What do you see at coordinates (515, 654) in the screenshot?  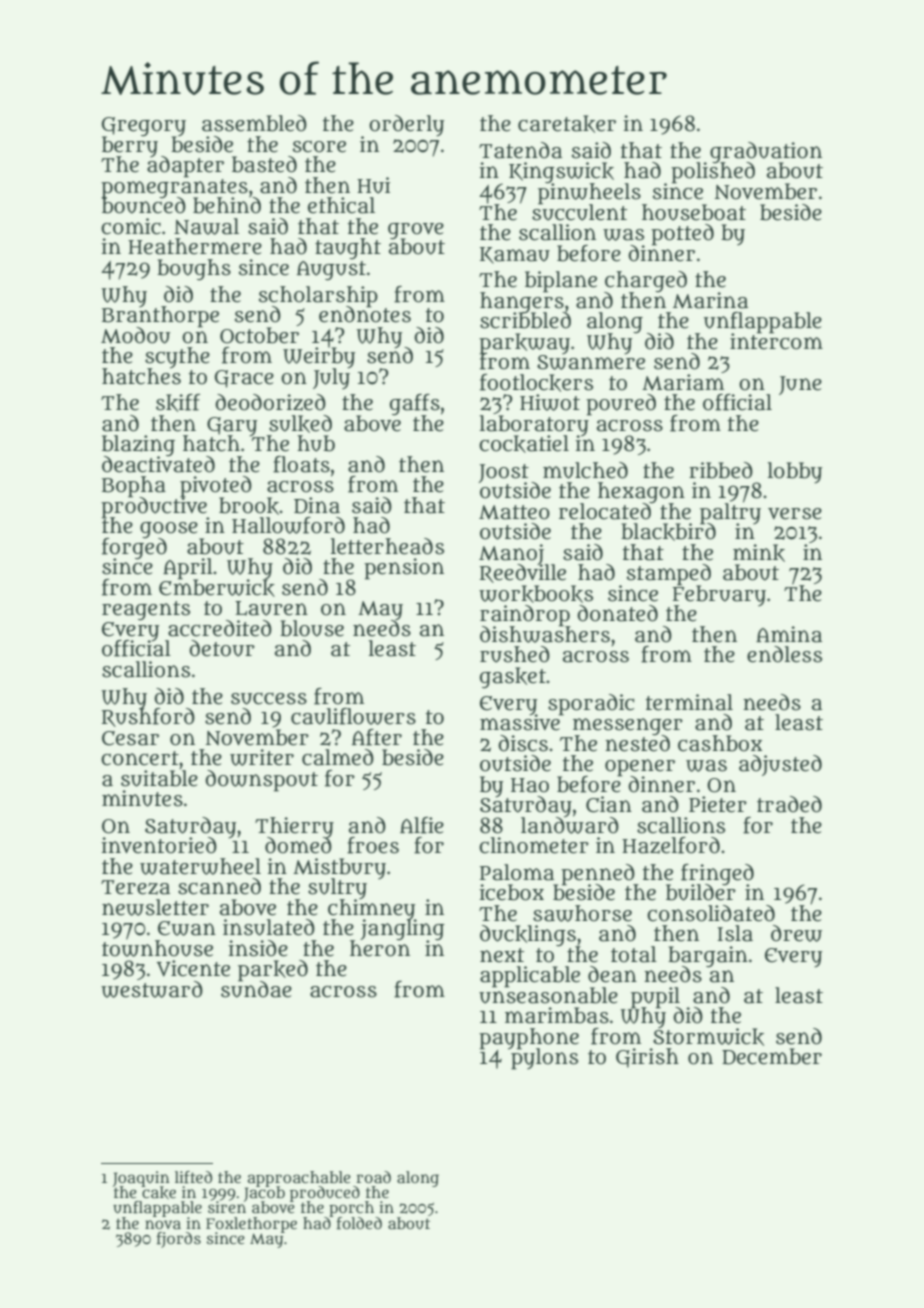 I see `rushed` at bounding box center [515, 654].
